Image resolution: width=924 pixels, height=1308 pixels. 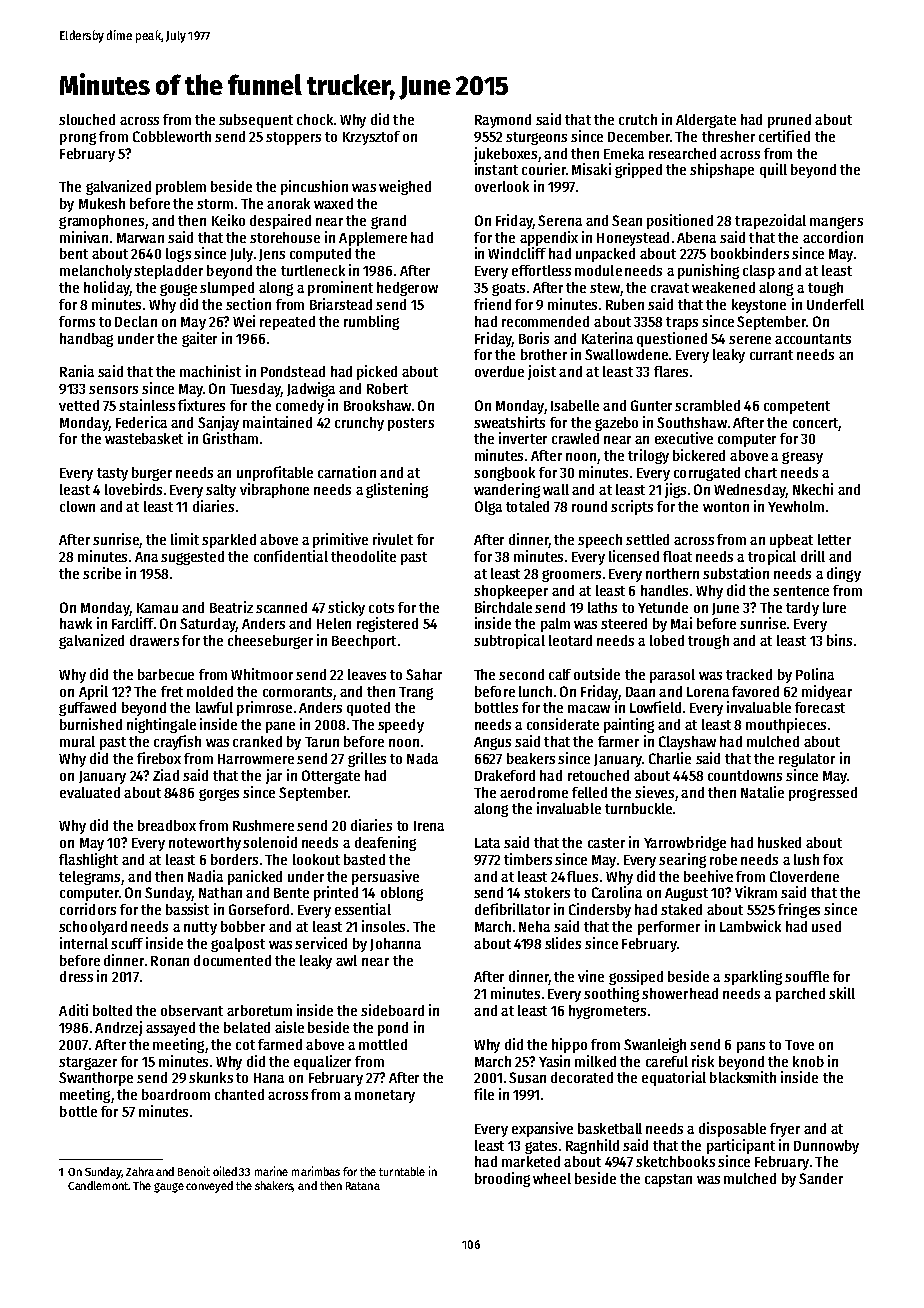 What do you see at coordinates (771, 355) in the screenshot?
I see `currant` at bounding box center [771, 355].
